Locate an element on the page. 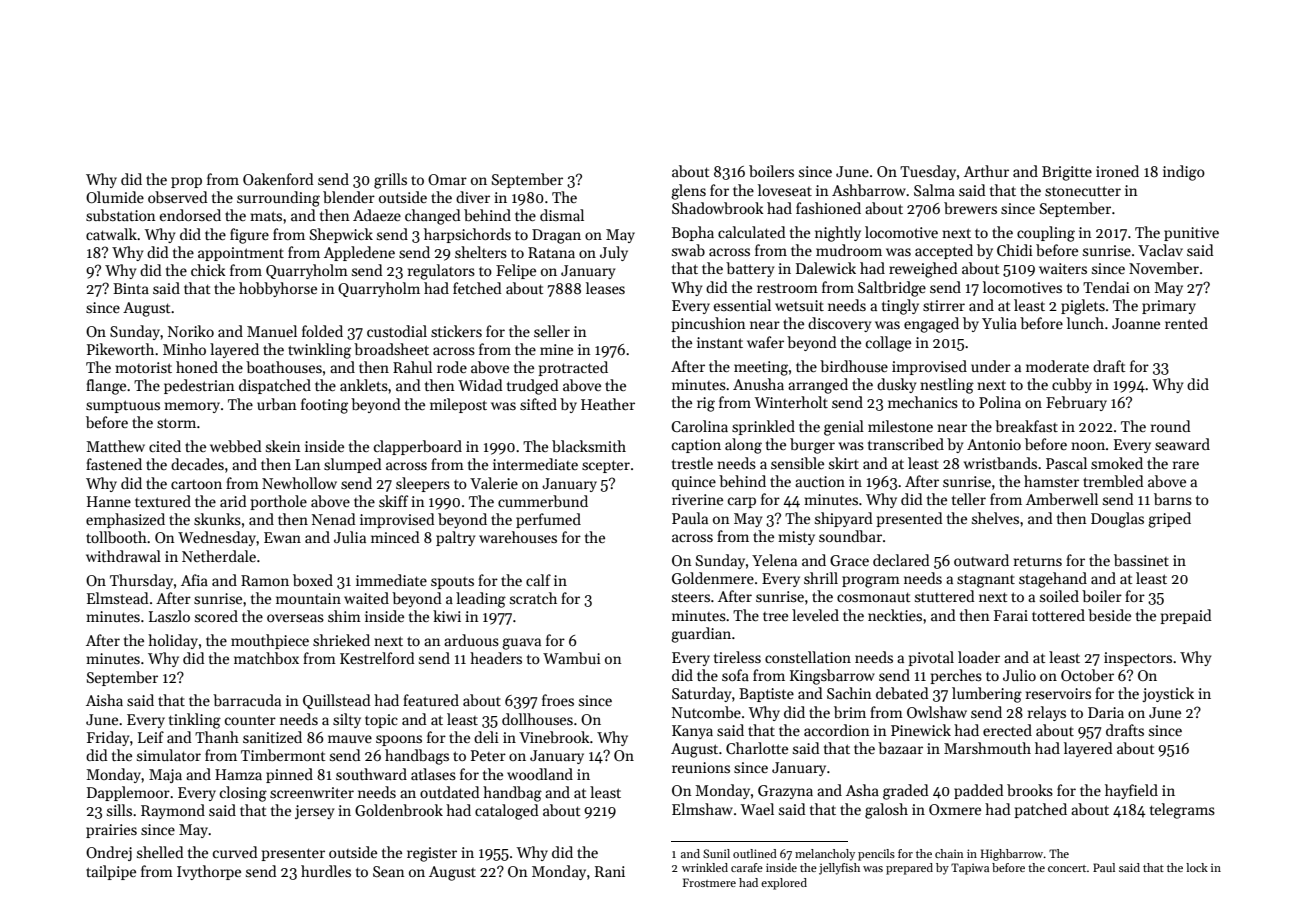  hobbyhorse is located at coordinates (278, 289).
